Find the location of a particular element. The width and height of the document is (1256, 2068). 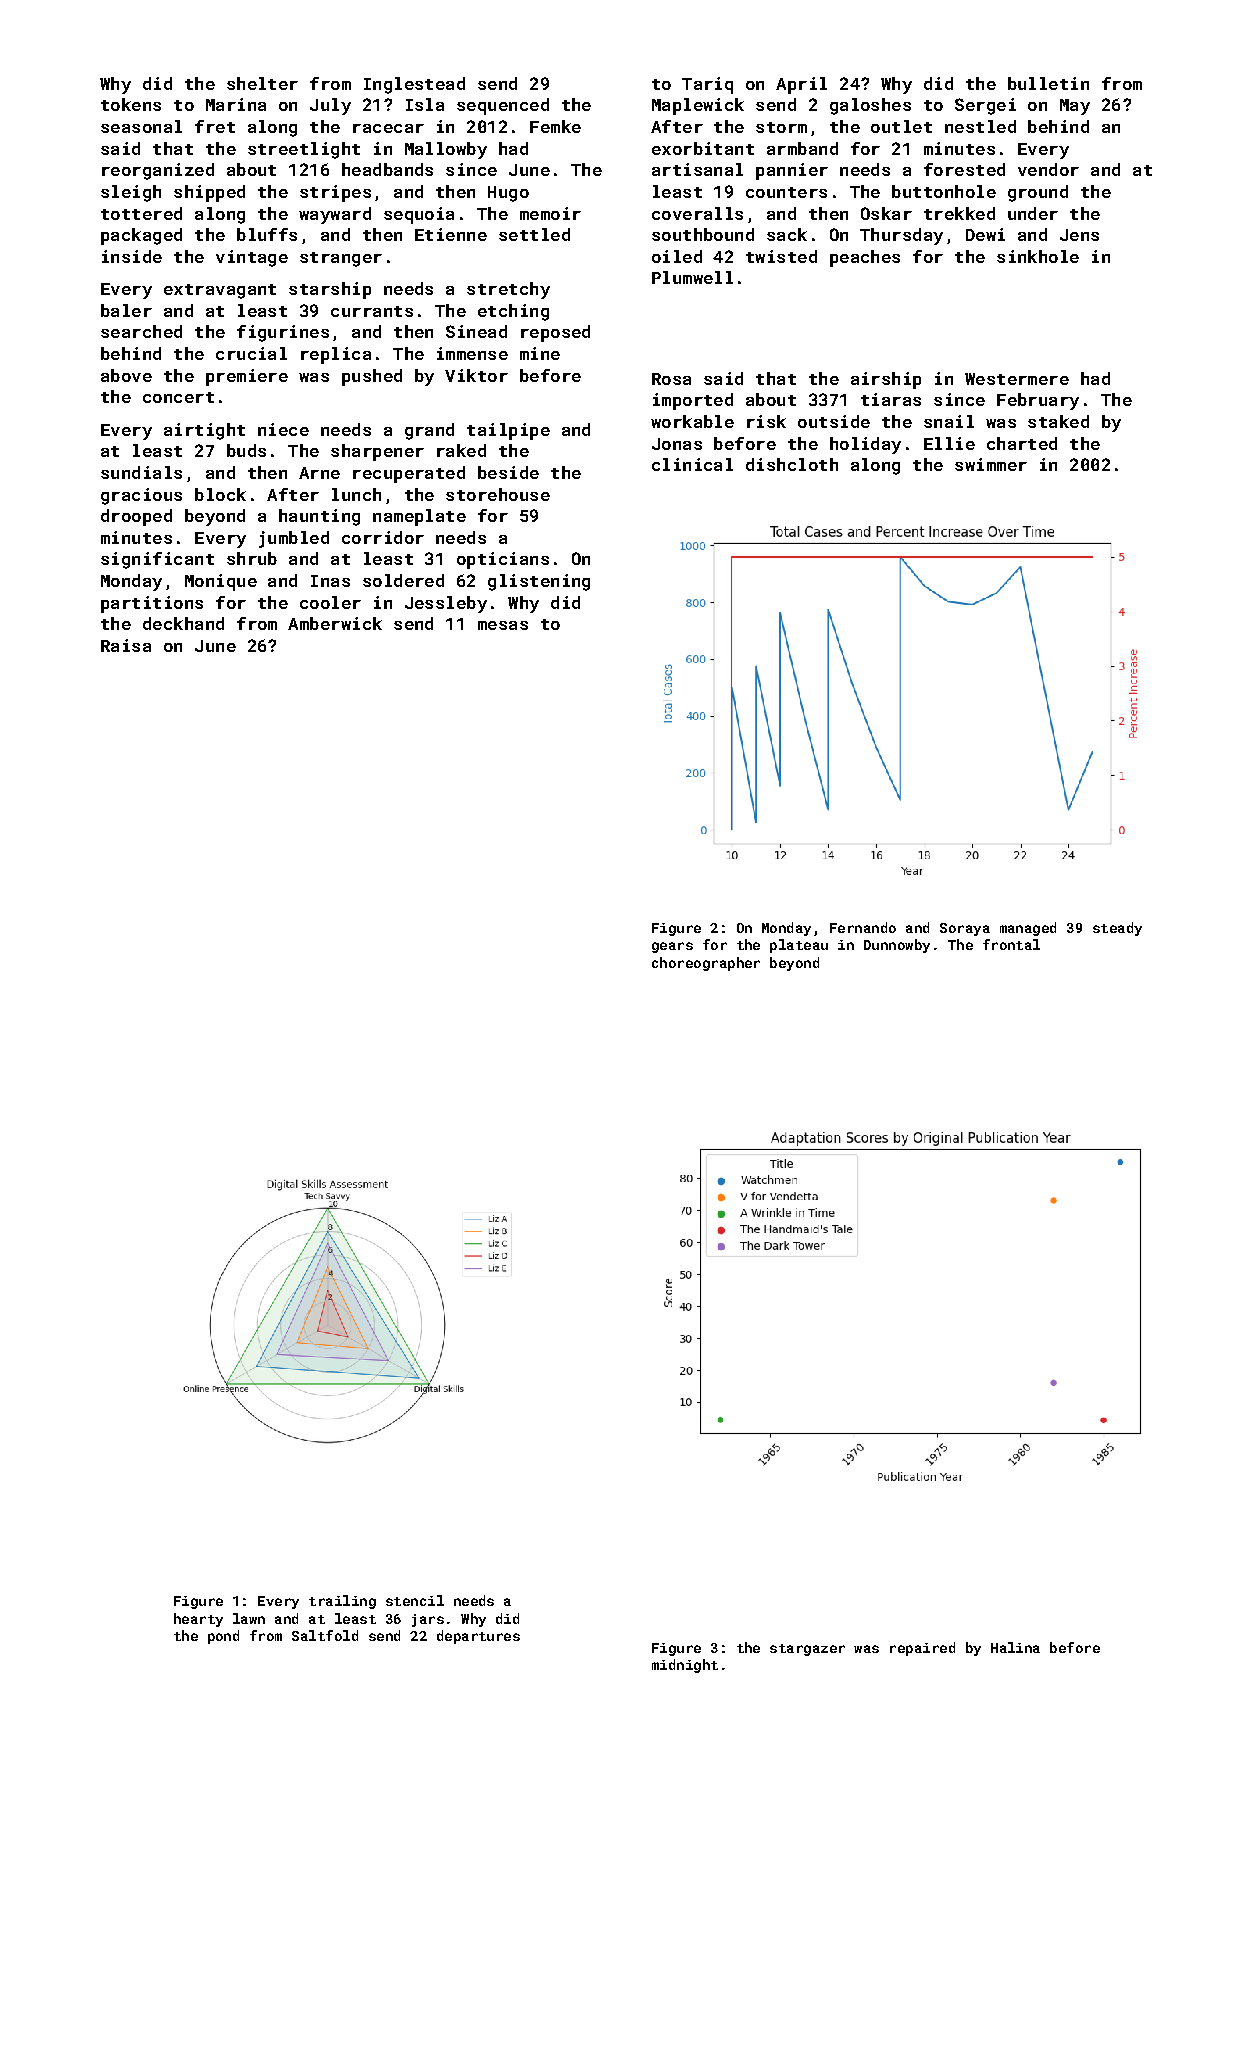

shelter is located at coordinates (262, 83).
